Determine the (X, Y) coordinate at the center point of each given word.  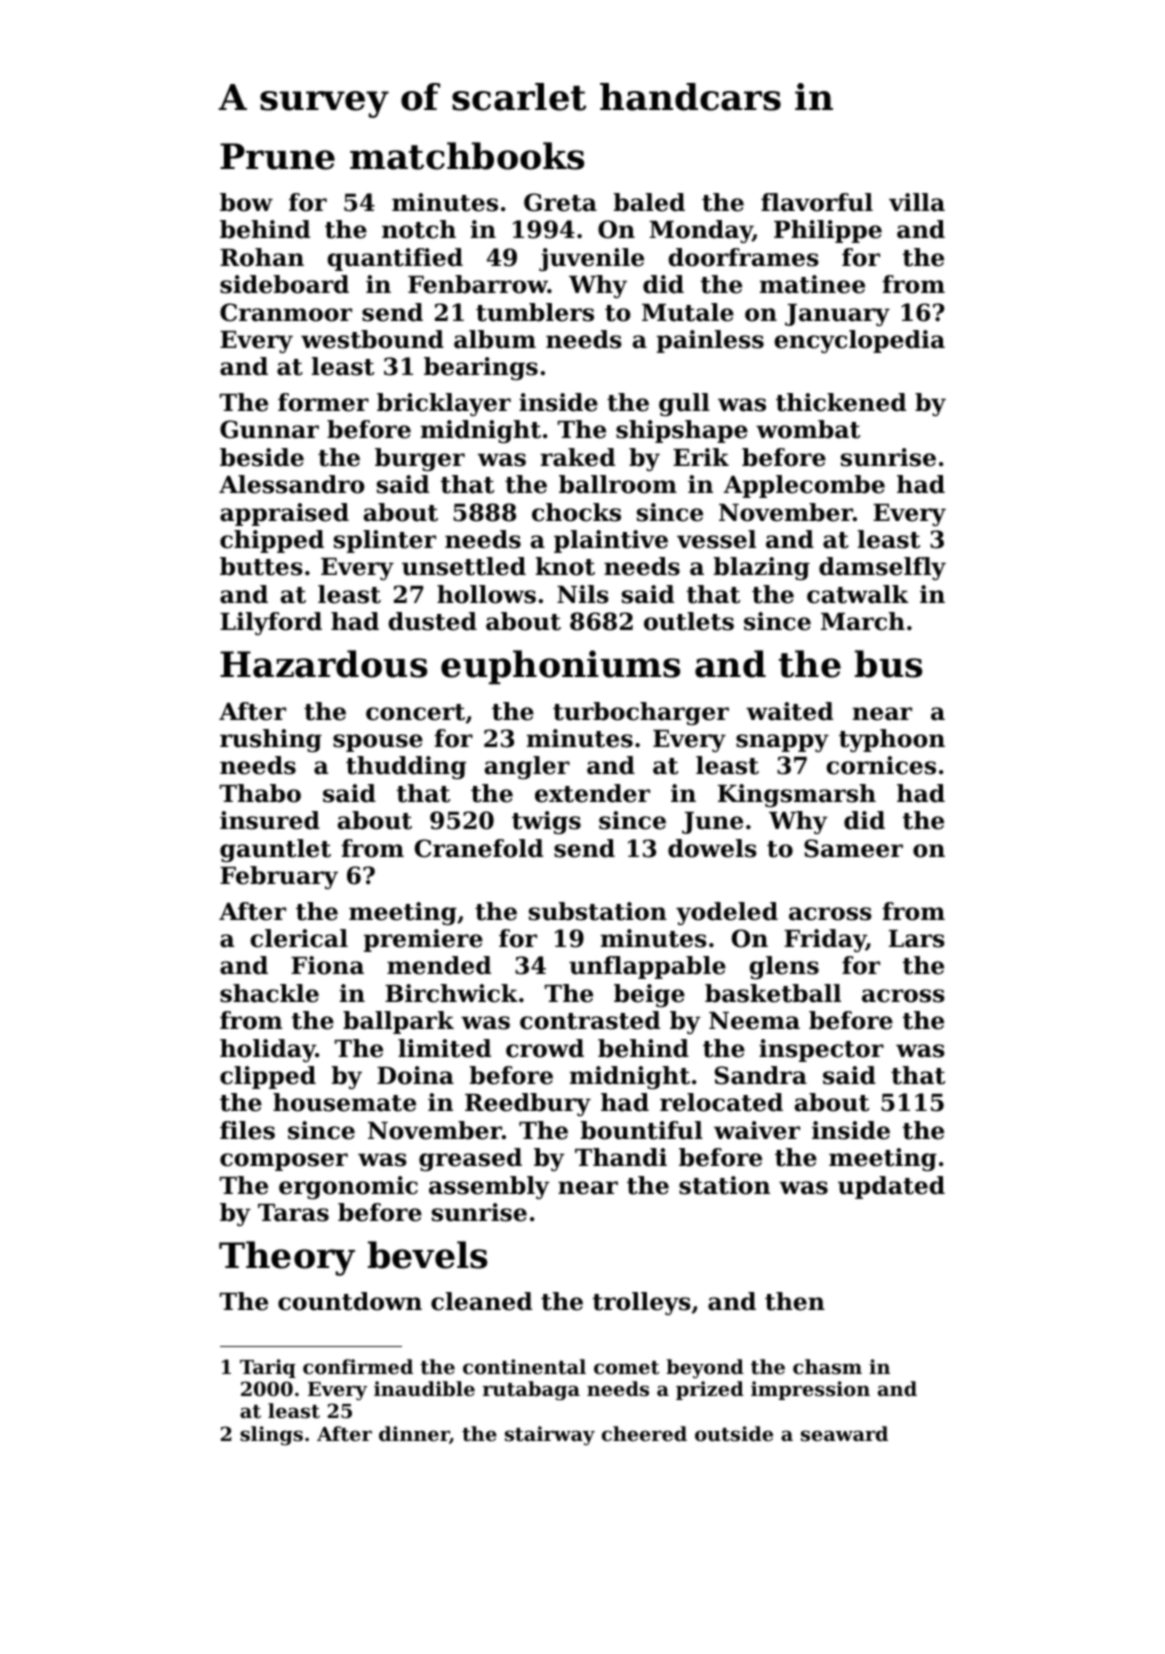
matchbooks (467, 156)
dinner (414, 1433)
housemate (344, 1102)
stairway (550, 1436)
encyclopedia (859, 341)
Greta (560, 202)
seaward (844, 1434)
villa (917, 202)
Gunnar (269, 429)
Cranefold (479, 848)
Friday (825, 940)
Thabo (260, 793)
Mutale (688, 312)
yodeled (727, 913)
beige (649, 995)
